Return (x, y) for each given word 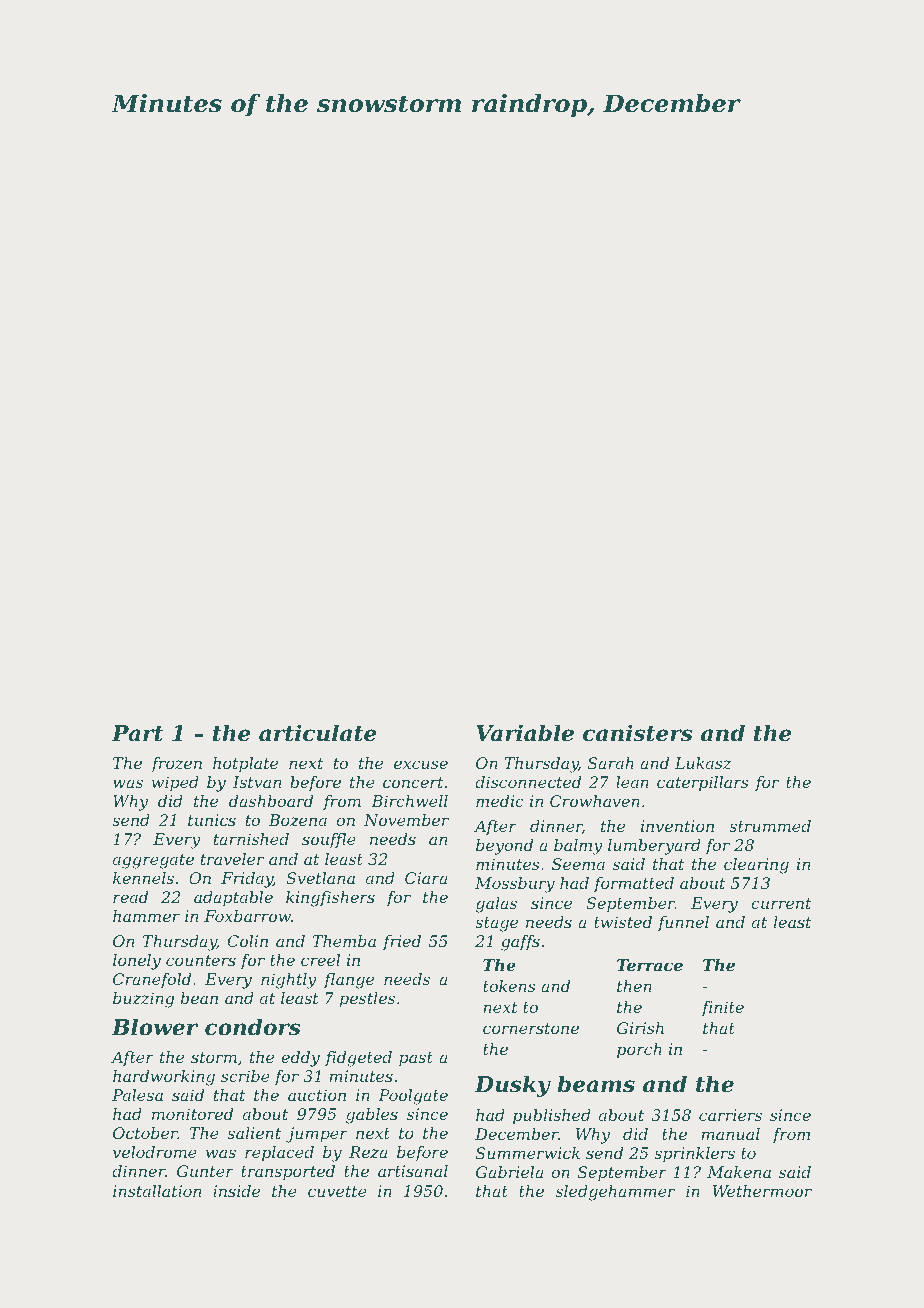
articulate (318, 733)
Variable (525, 733)
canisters (638, 733)
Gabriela (510, 1172)
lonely (137, 962)
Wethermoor (762, 1191)
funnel (683, 923)
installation (157, 1191)
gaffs (520, 943)
